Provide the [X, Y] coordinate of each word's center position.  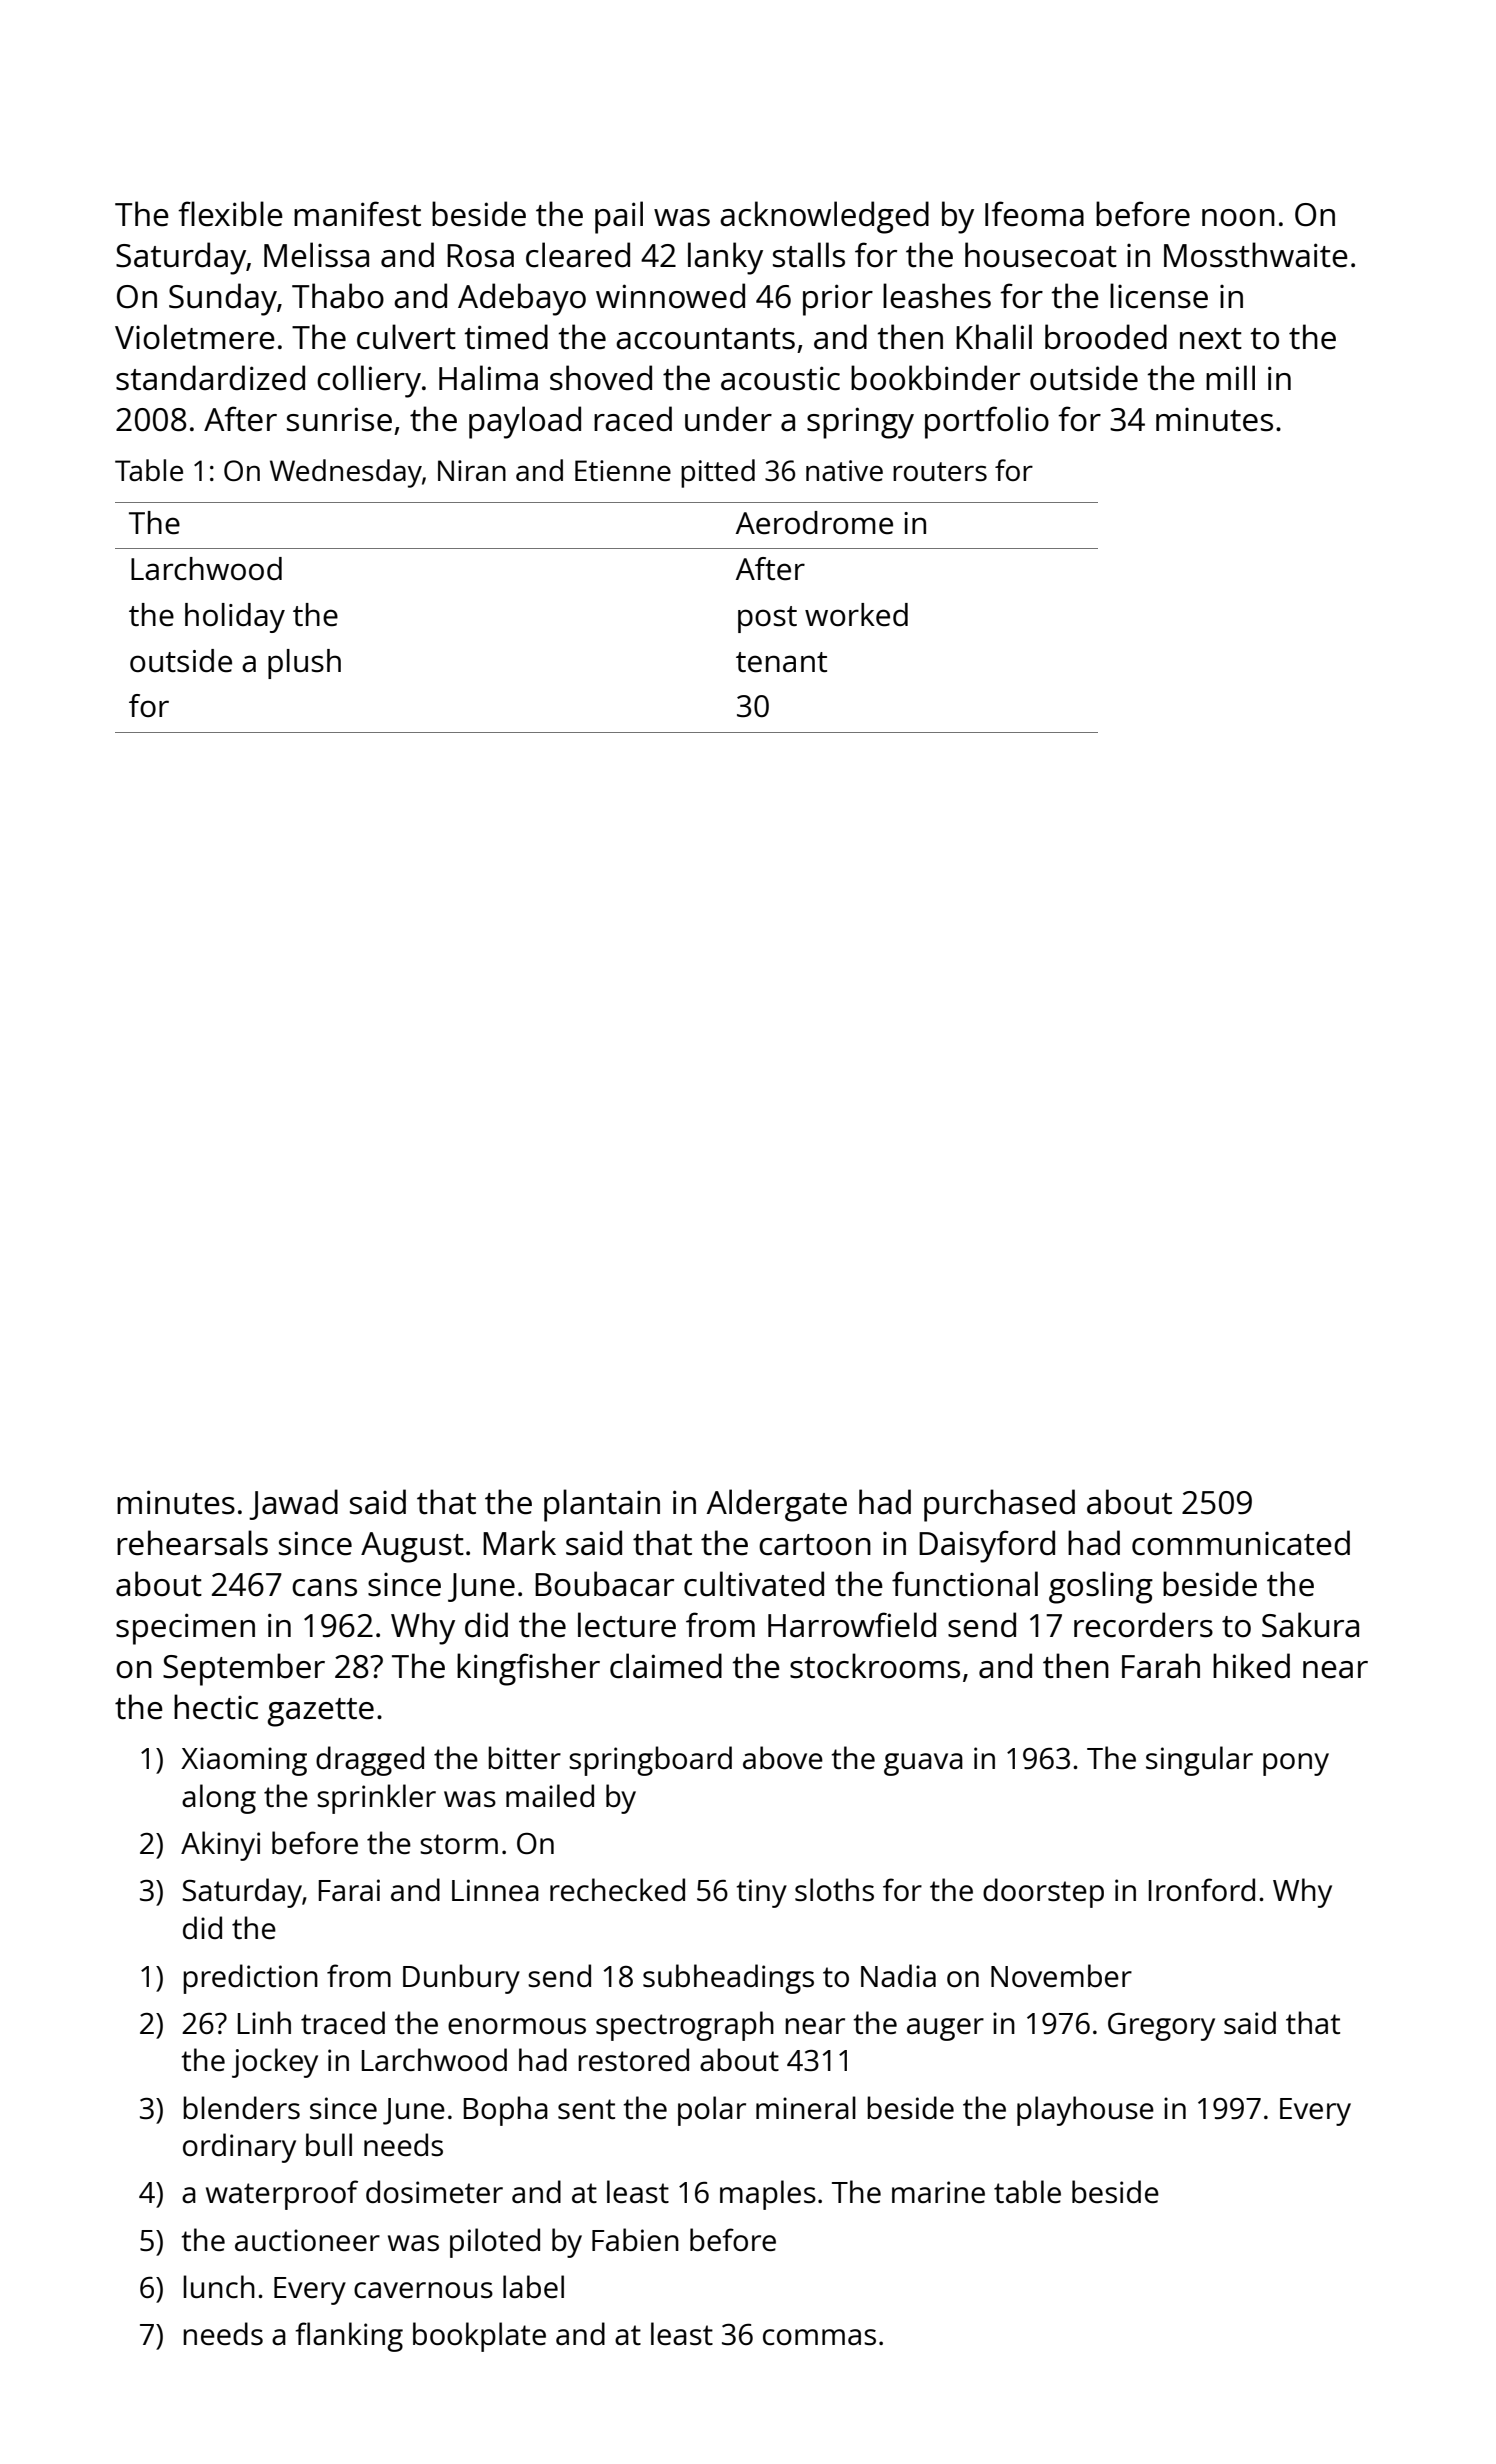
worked [856, 615]
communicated [1241, 1543]
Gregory [1161, 2027]
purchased [999, 1505]
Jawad [293, 1504]
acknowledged [824, 217]
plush [304, 664]
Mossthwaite [1256, 255]
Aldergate [777, 1505]
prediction [250, 1979]
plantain [602, 1505]
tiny [761, 1893]
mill [1230, 377]
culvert [406, 337]
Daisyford [987, 1546]
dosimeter [434, 2192]
